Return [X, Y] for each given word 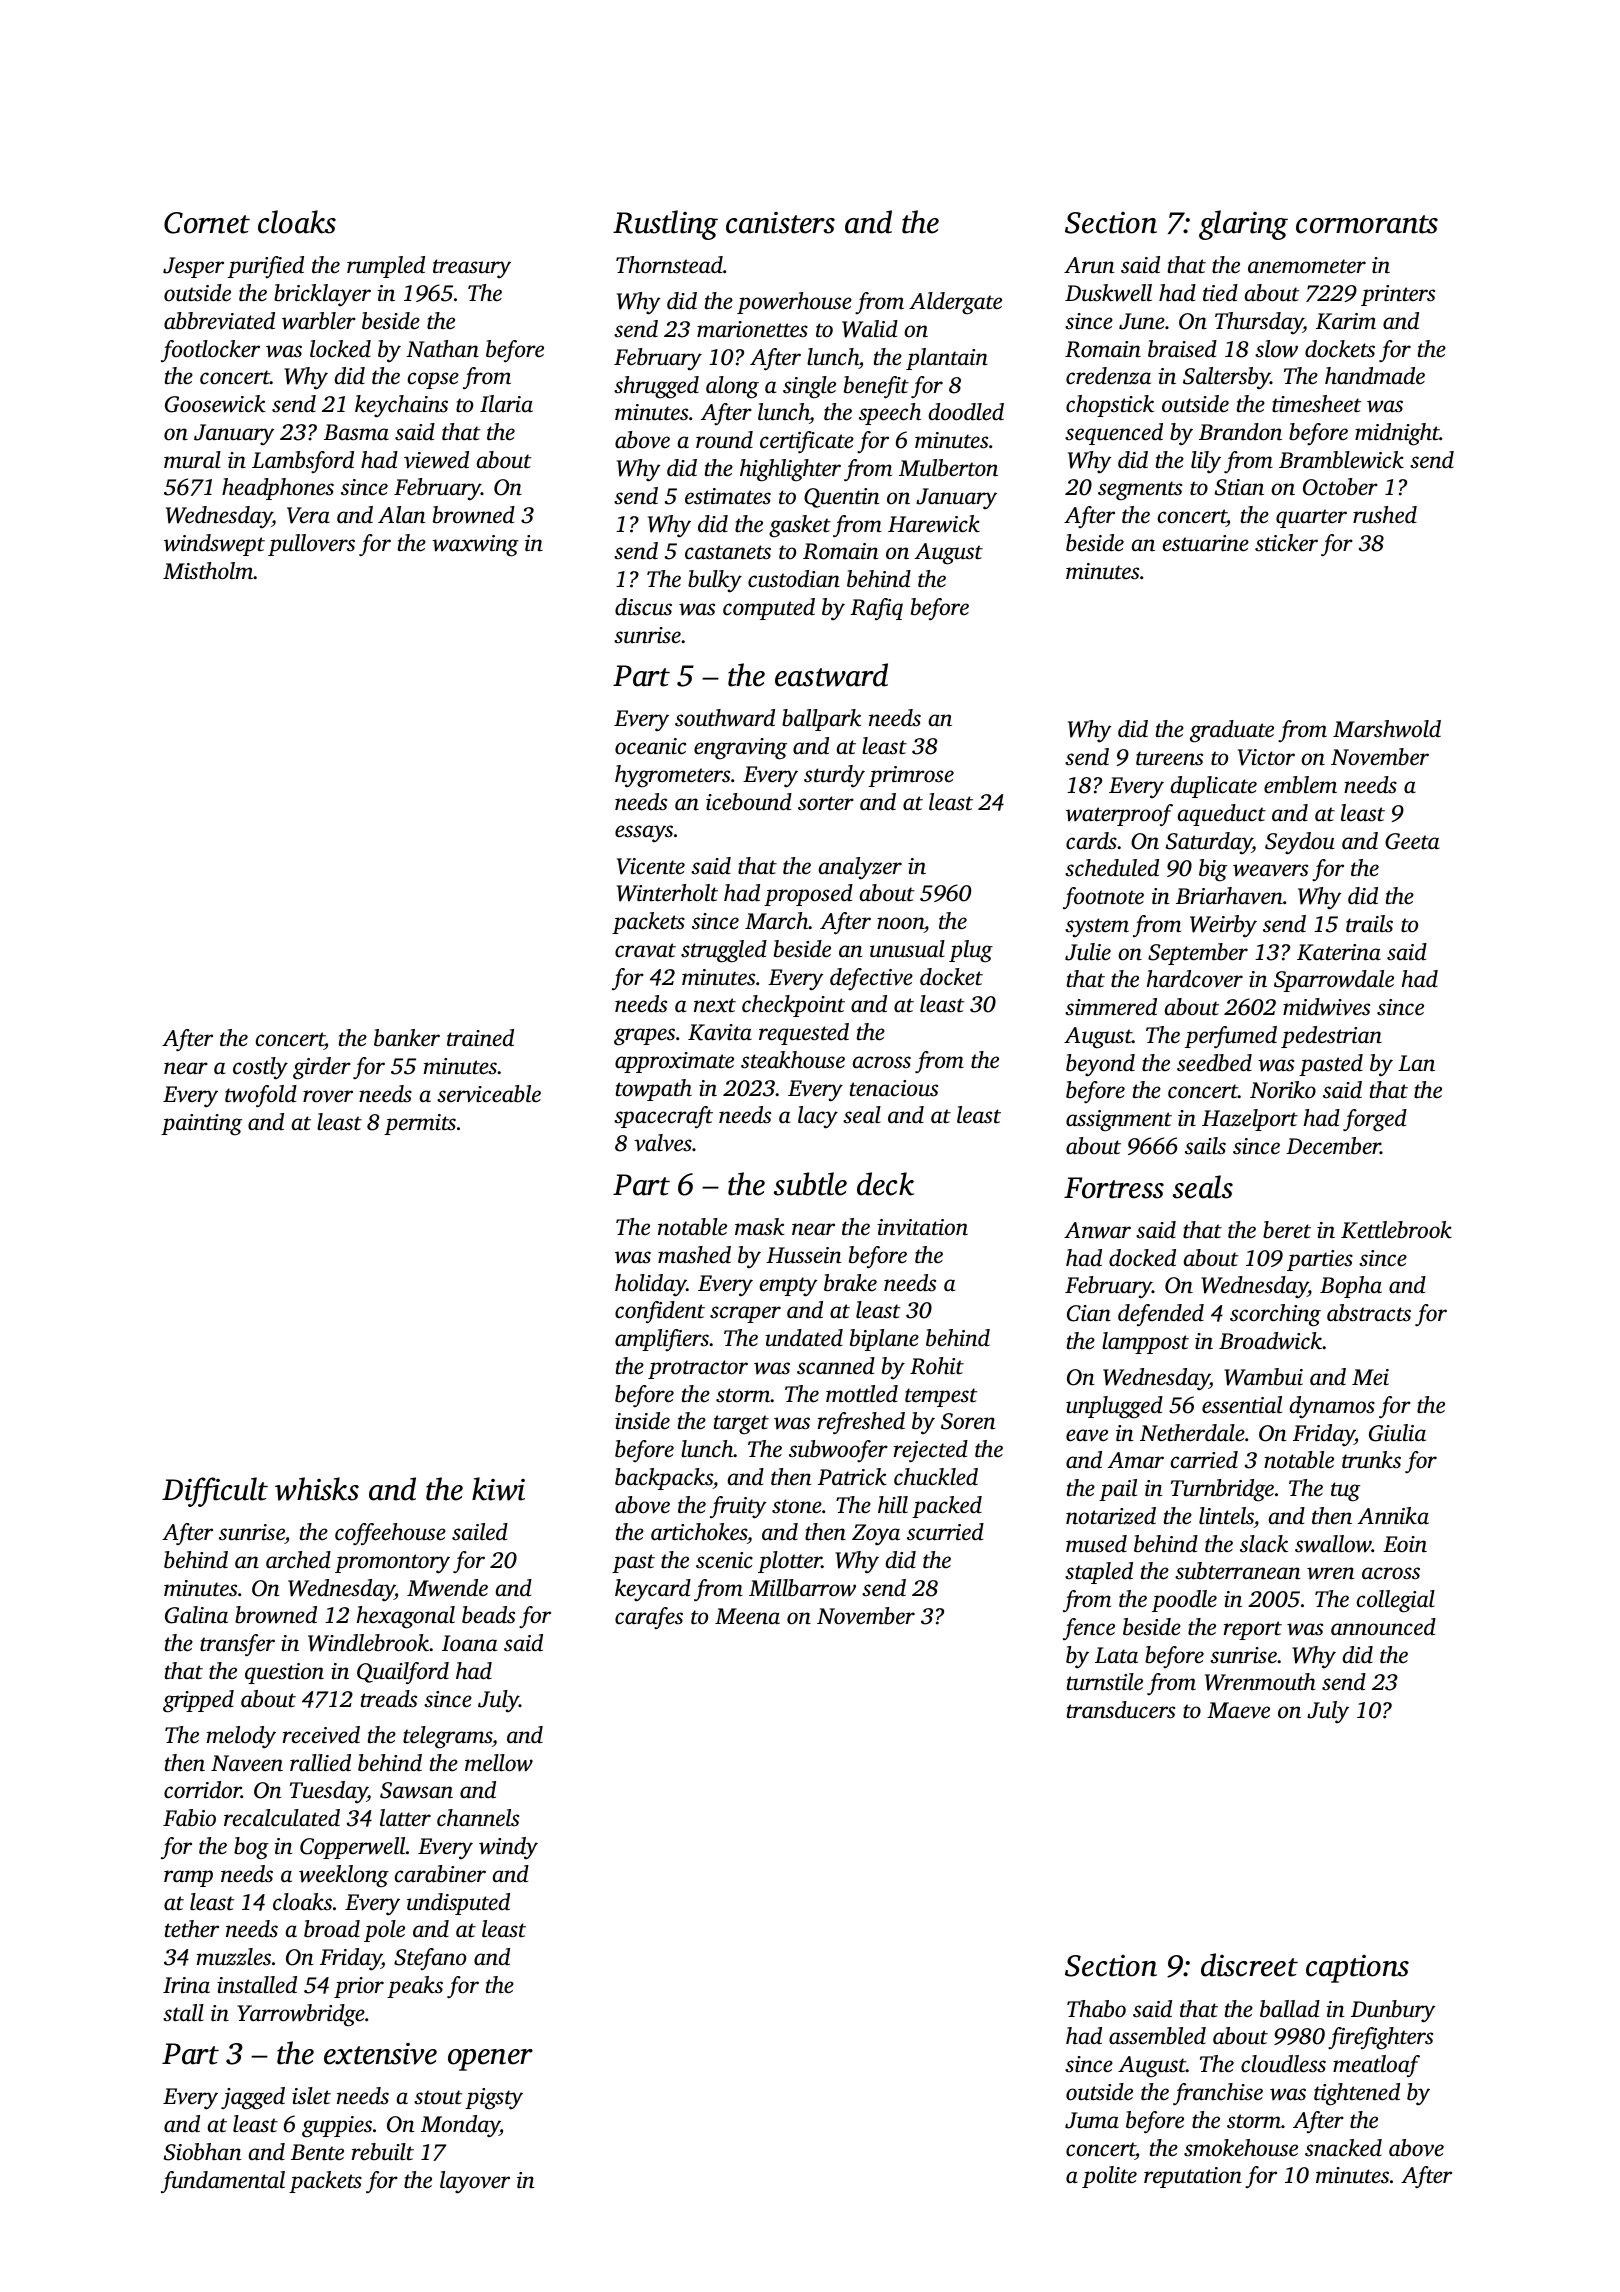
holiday [651, 1285]
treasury [472, 269]
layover [475, 2182]
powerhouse [794, 303]
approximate [674, 1062]
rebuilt [383, 2152]
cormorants [1367, 224]
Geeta [1412, 841]
